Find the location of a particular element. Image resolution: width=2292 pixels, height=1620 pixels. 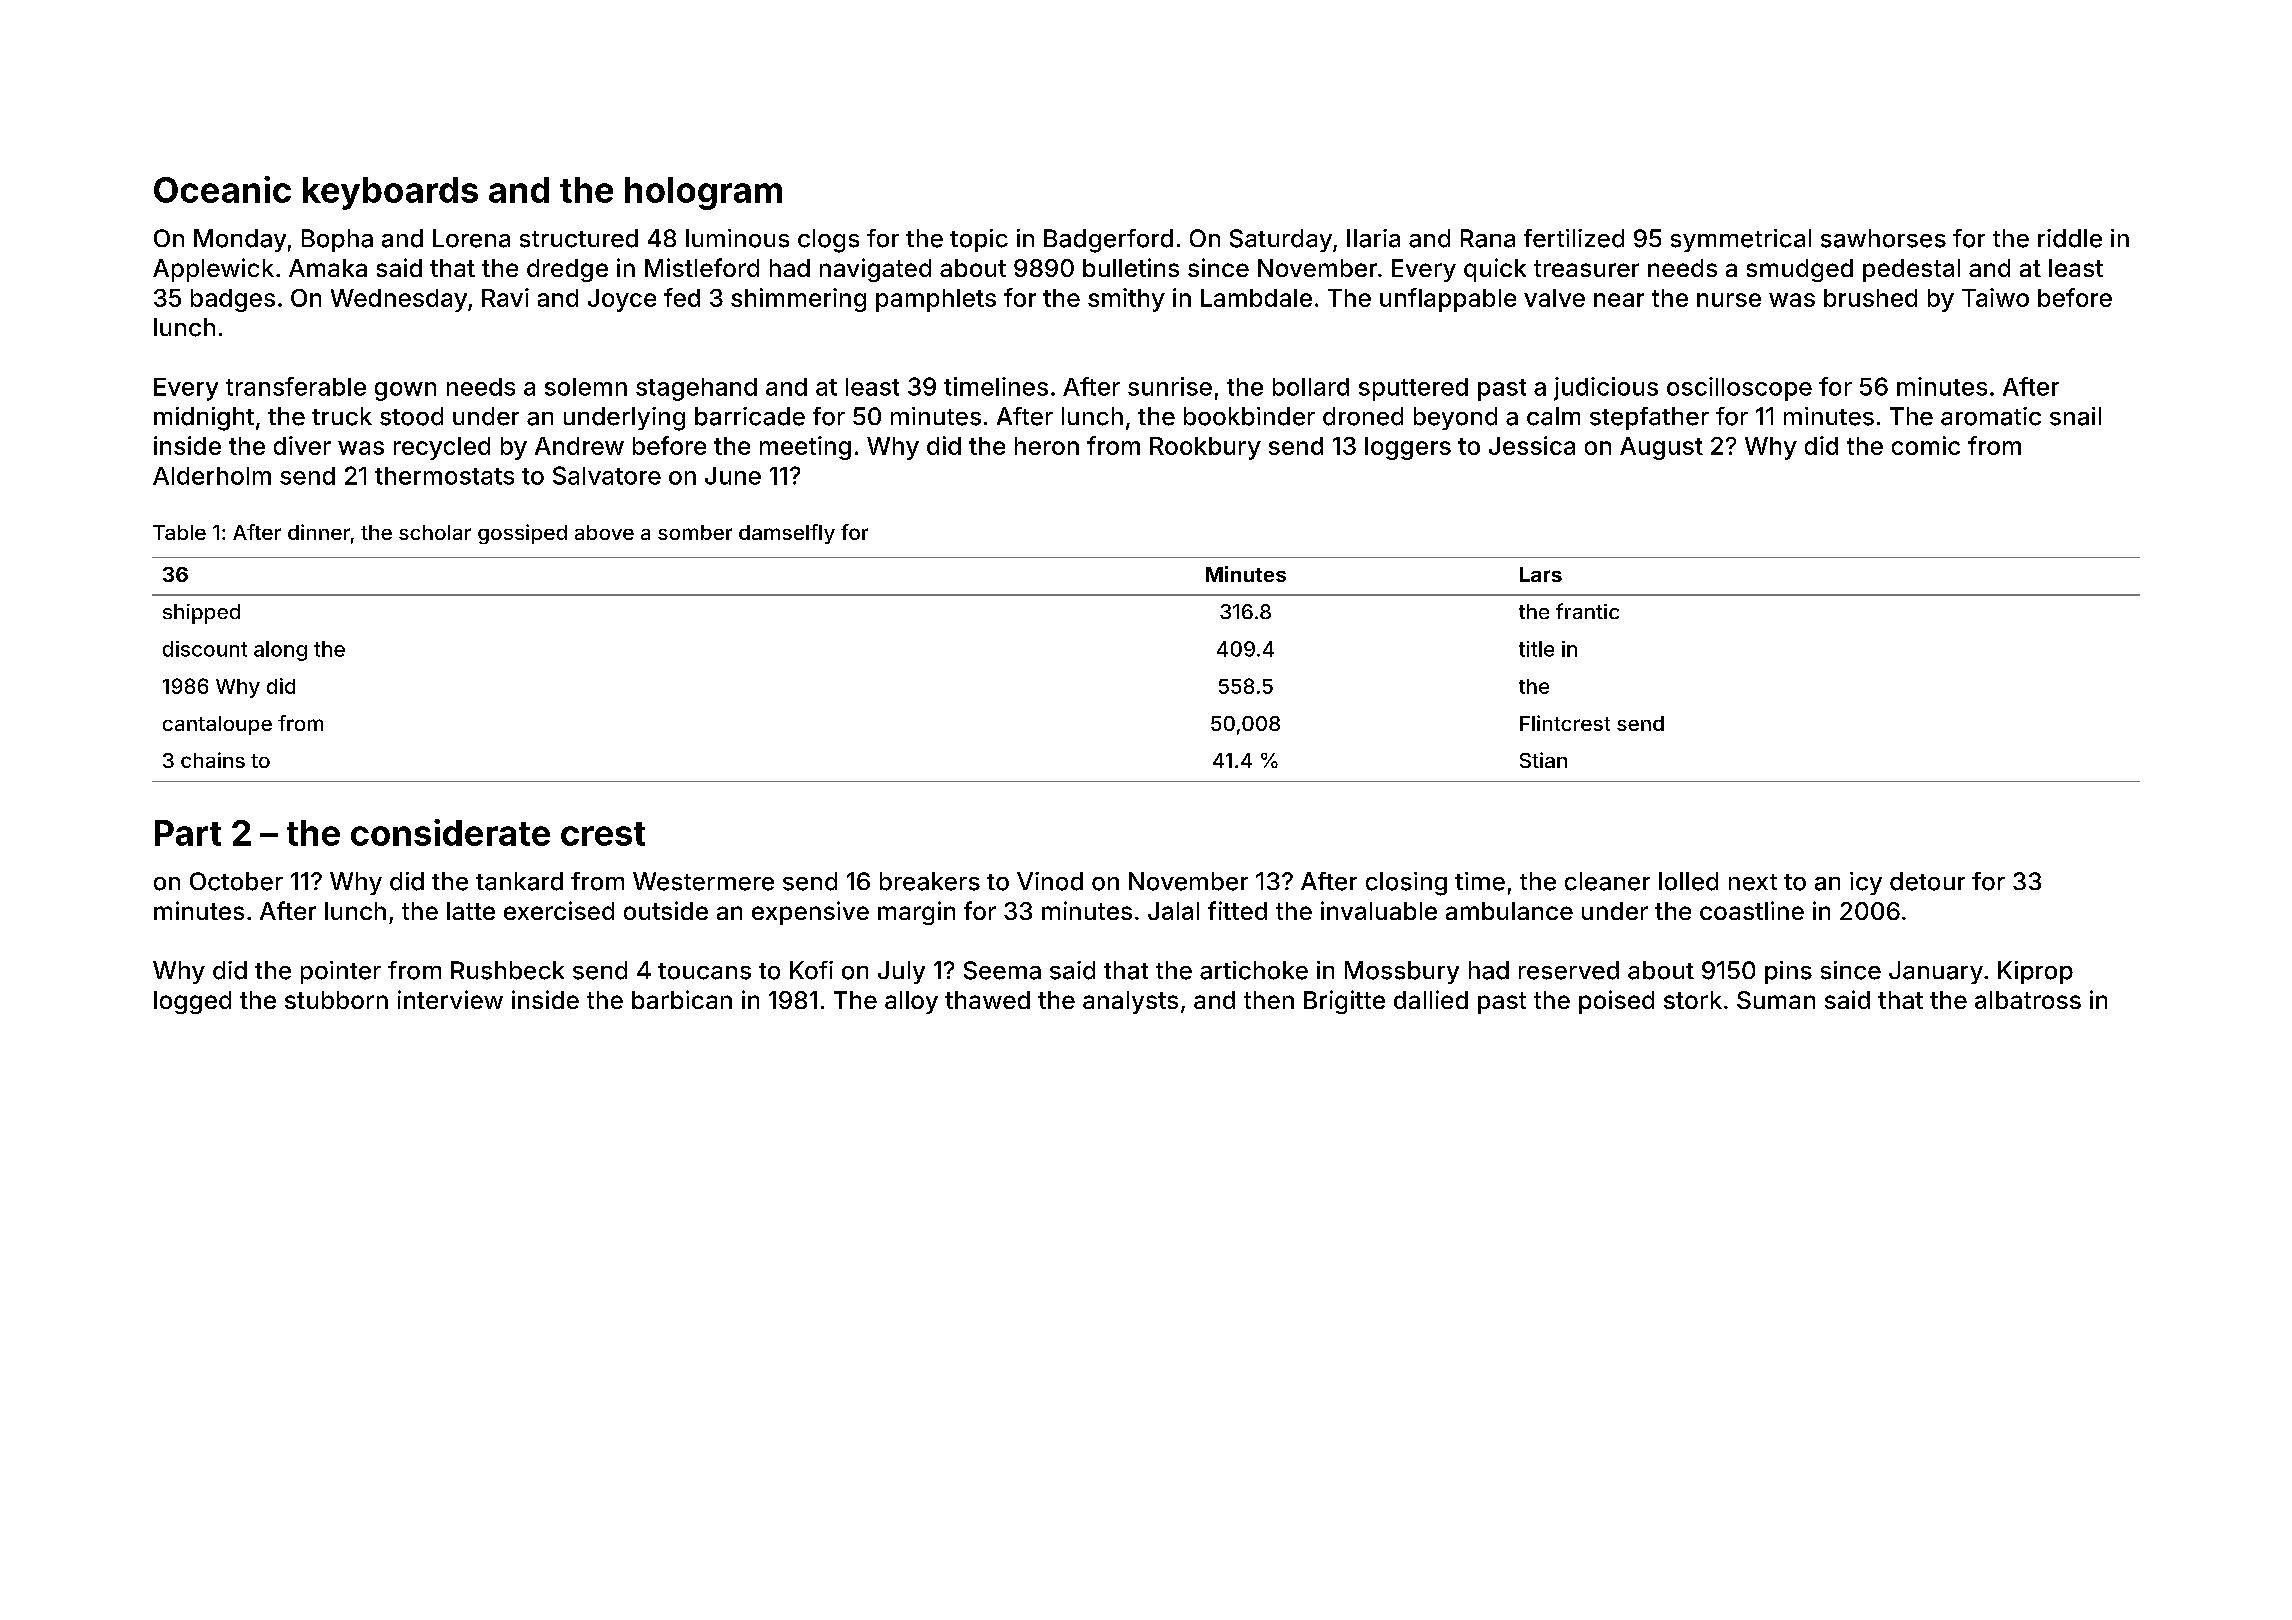

Lars is located at coordinates (1541, 574).
